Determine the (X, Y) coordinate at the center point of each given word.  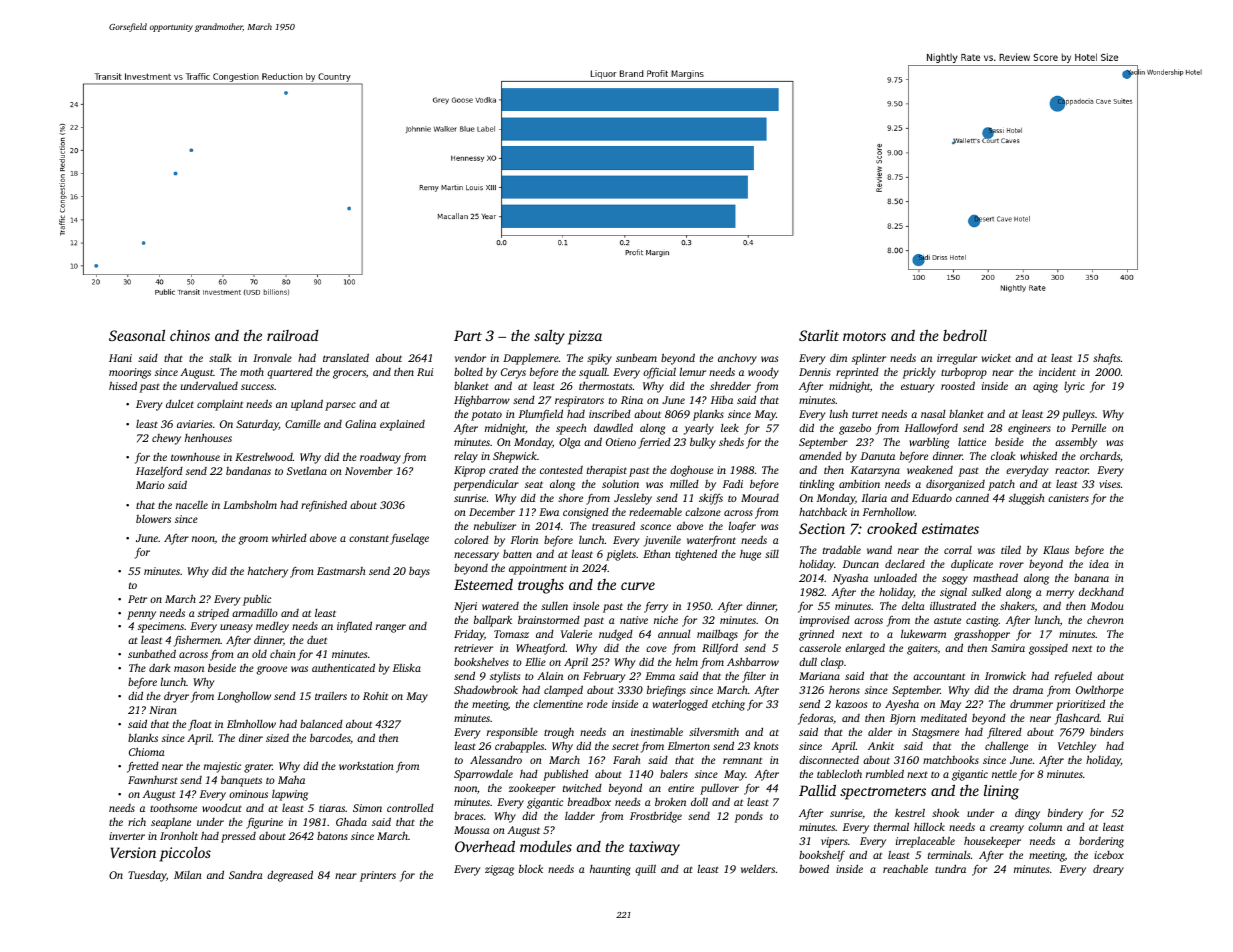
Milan (188, 875)
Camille (303, 424)
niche (666, 620)
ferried (654, 443)
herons (844, 689)
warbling (929, 443)
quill (645, 870)
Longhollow (244, 697)
